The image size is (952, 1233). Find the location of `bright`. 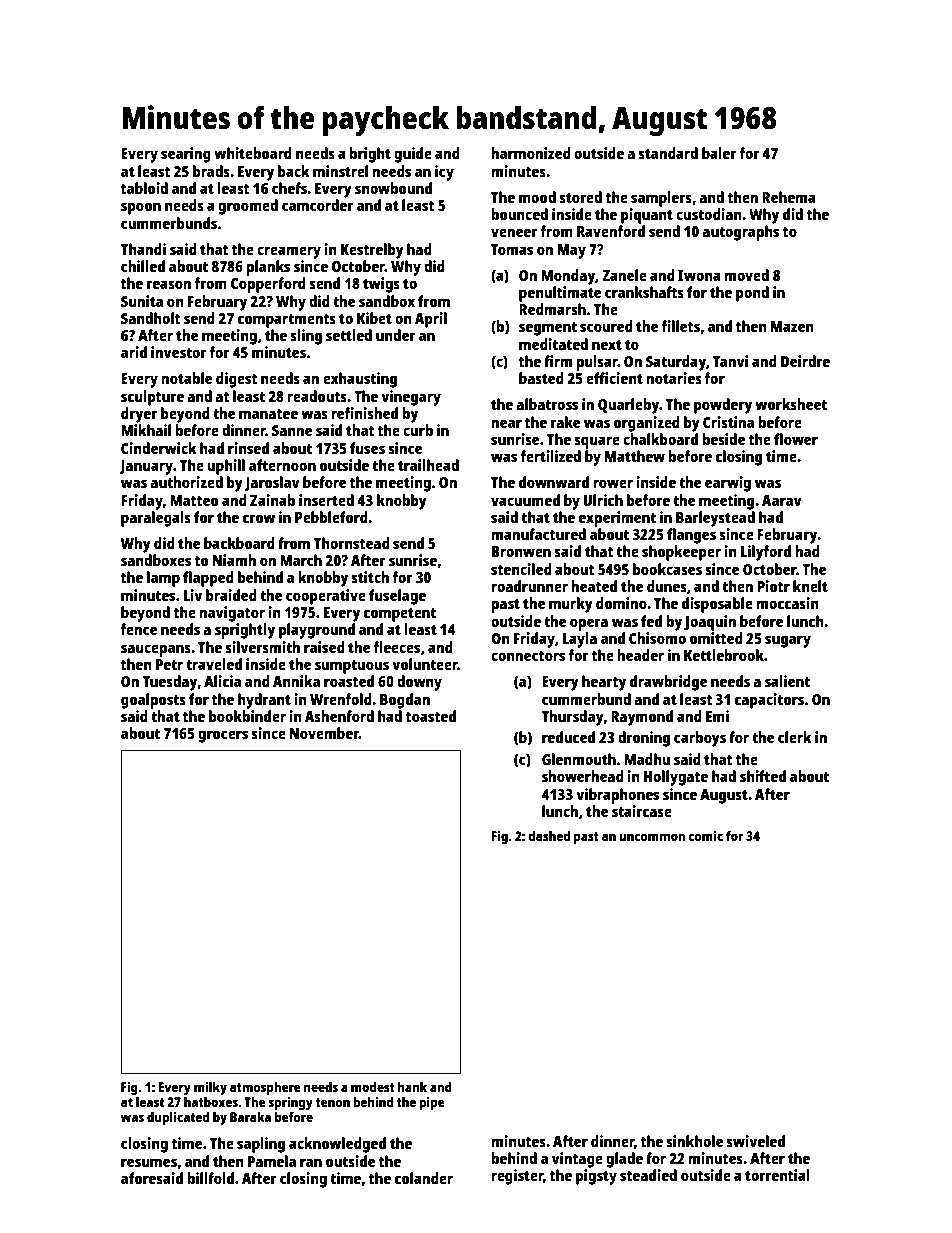

bright is located at coordinates (370, 155).
